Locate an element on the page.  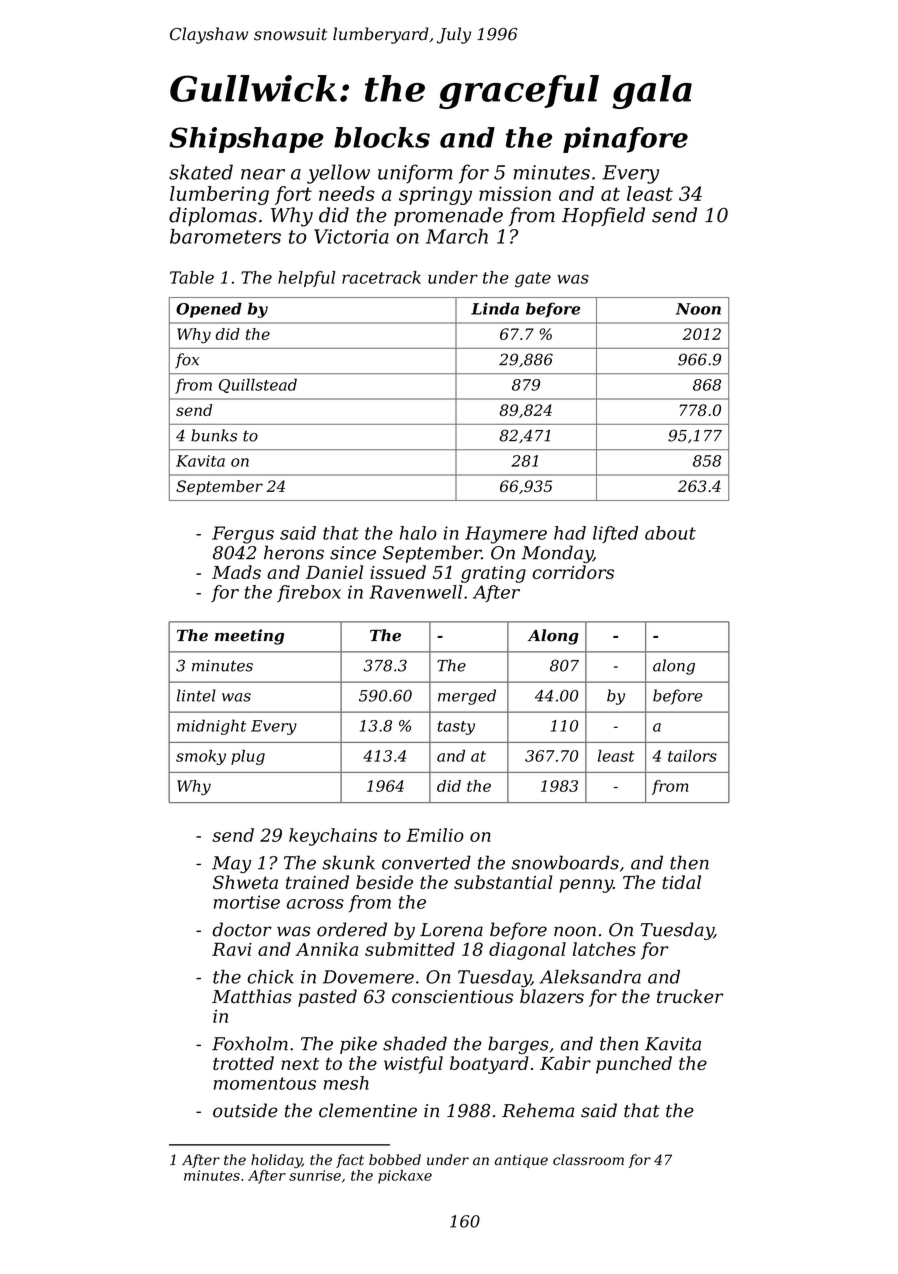
Hopfield is located at coordinates (603, 216).
